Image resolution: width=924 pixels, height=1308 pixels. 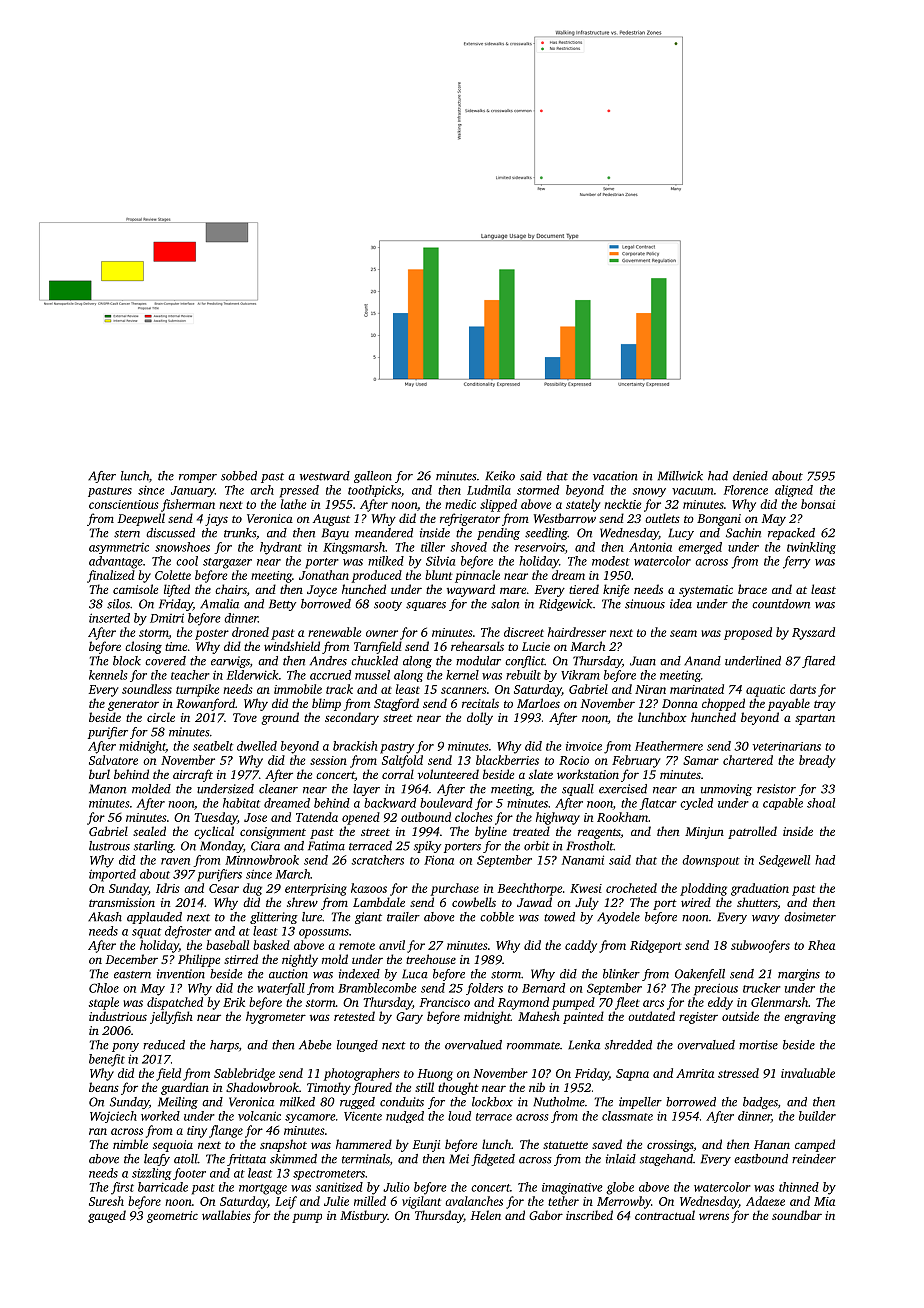 What do you see at coordinates (649, 492) in the page?
I see `snowy` at bounding box center [649, 492].
